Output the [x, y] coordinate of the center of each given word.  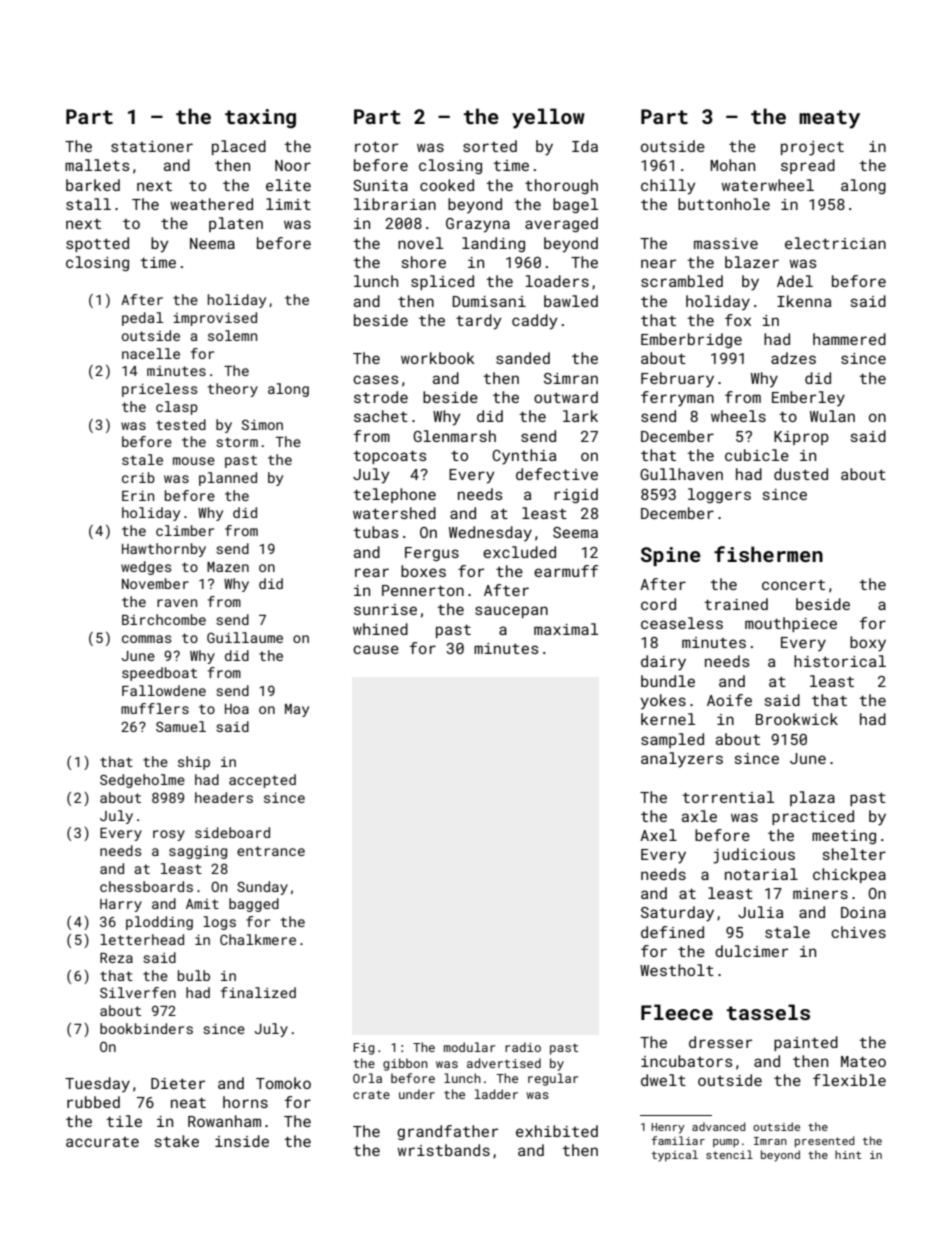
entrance [271, 851]
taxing [260, 118]
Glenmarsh [454, 436]
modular [469, 1047]
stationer [152, 146]
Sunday [262, 888]
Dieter [178, 1083]
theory [233, 390]
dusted [801, 474]
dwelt [663, 1080]
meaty [829, 119]
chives [858, 932]
